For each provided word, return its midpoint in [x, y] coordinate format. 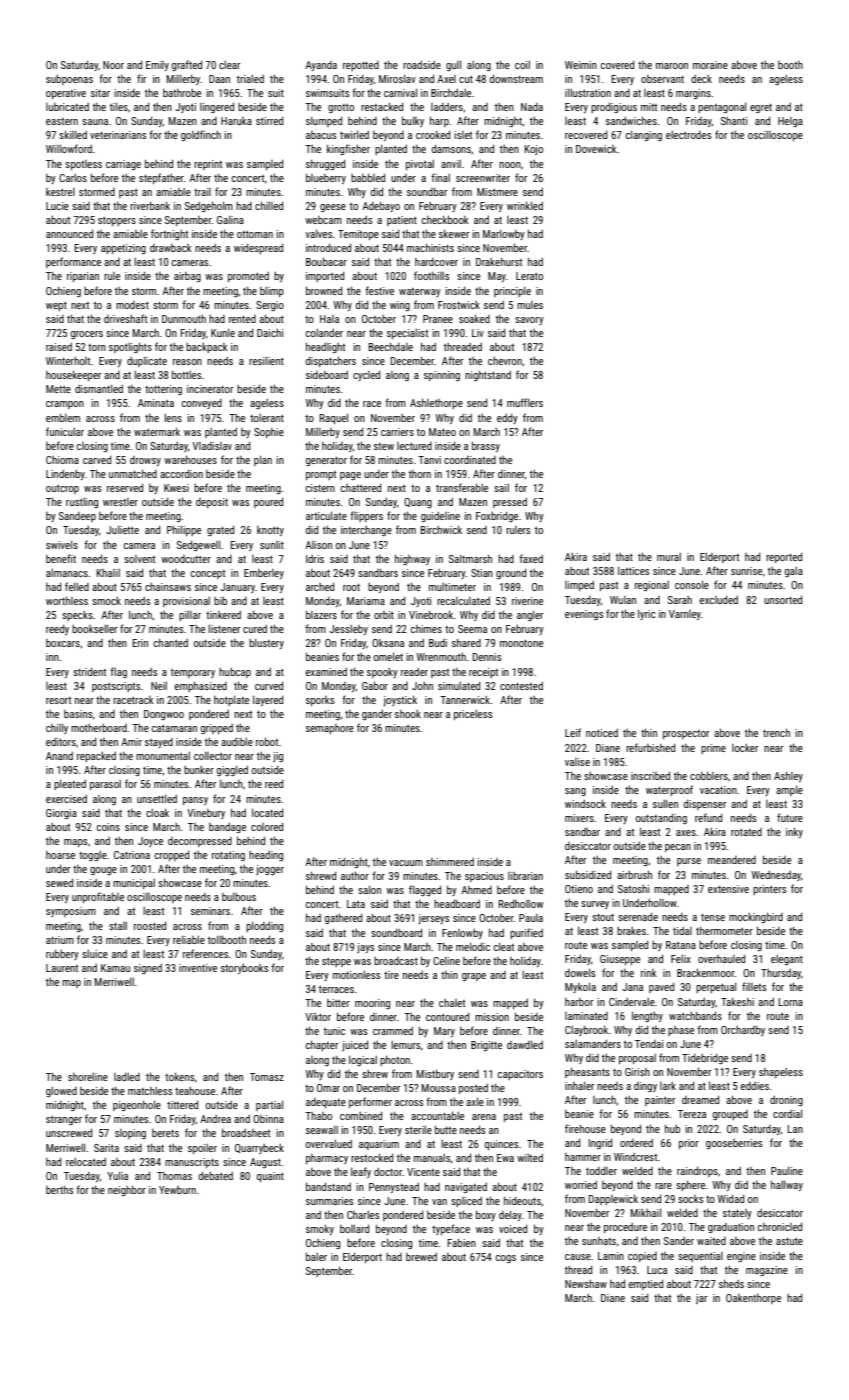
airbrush [634, 874]
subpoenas [69, 80]
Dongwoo [164, 715]
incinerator [210, 389]
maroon [672, 66]
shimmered [450, 862]
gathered [343, 918]
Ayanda [321, 66]
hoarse [60, 855]
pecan [678, 848]
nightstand [488, 375]
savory [529, 321]
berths [60, 1189]
